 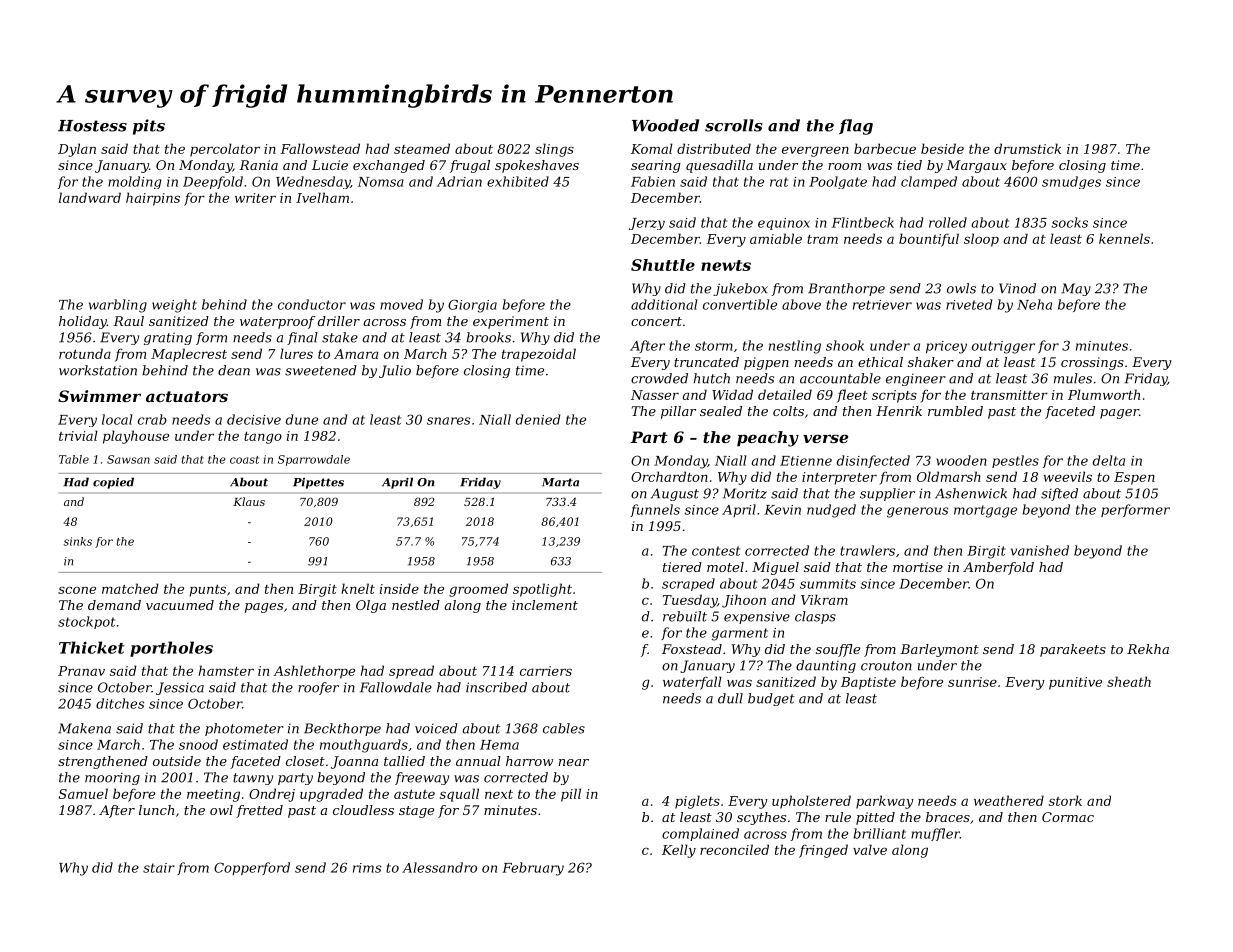 I want to click on Fallowstead, so click(x=320, y=148).
